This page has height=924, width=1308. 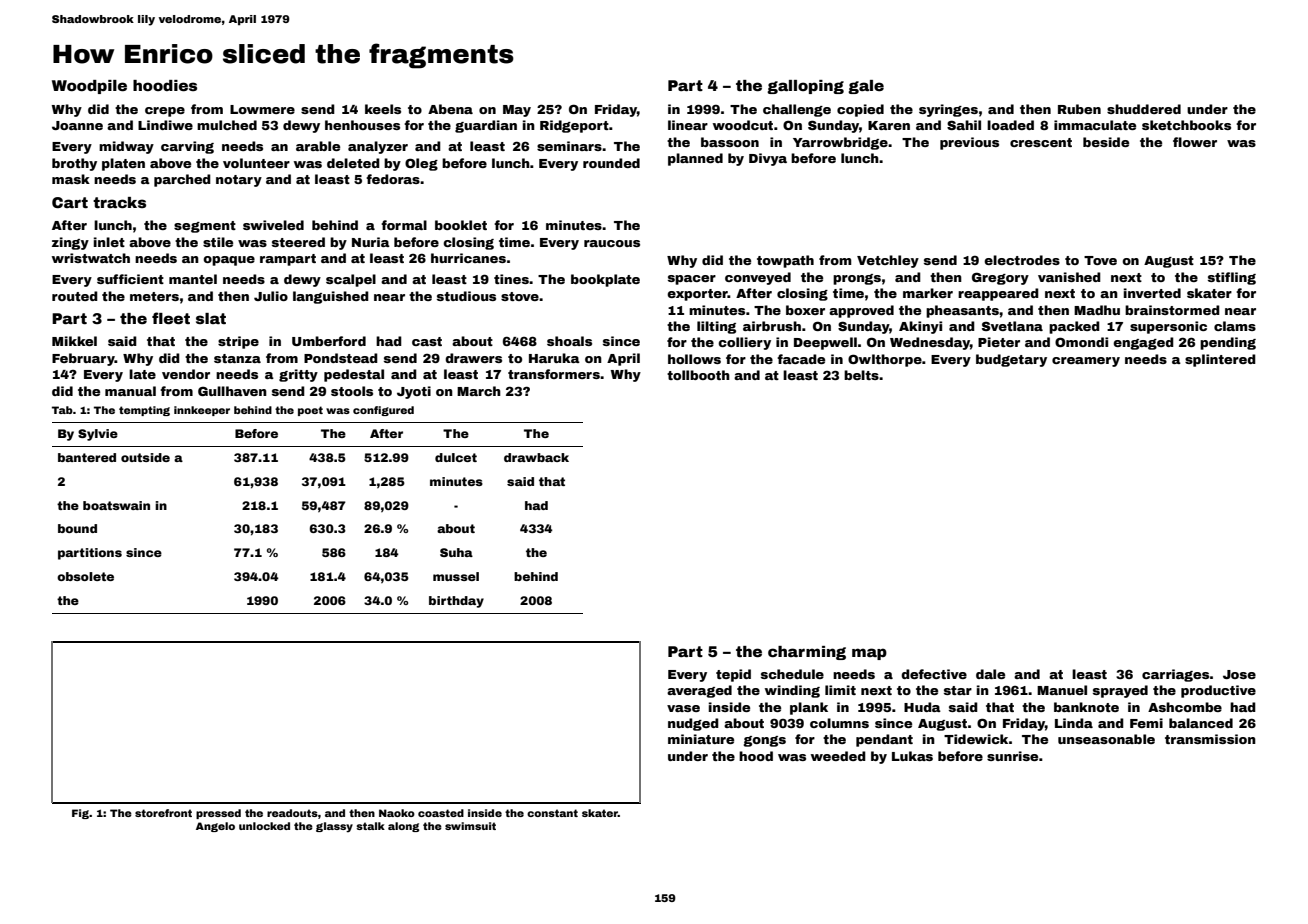 I want to click on carriages, so click(x=1176, y=675).
